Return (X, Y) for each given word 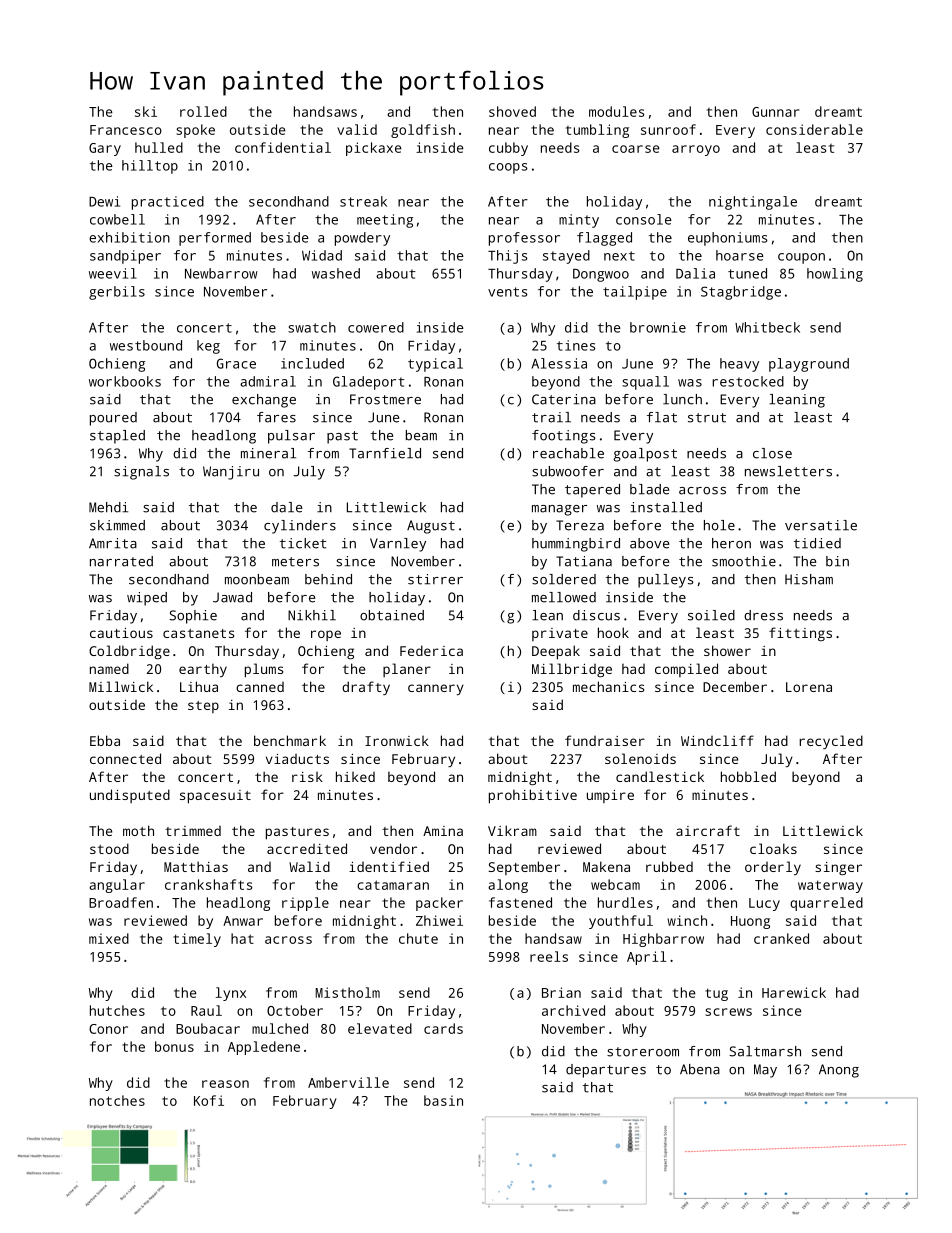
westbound (146, 345)
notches (117, 1100)
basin (443, 1100)
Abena (700, 1069)
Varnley (398, 545)
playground (809, 365)
